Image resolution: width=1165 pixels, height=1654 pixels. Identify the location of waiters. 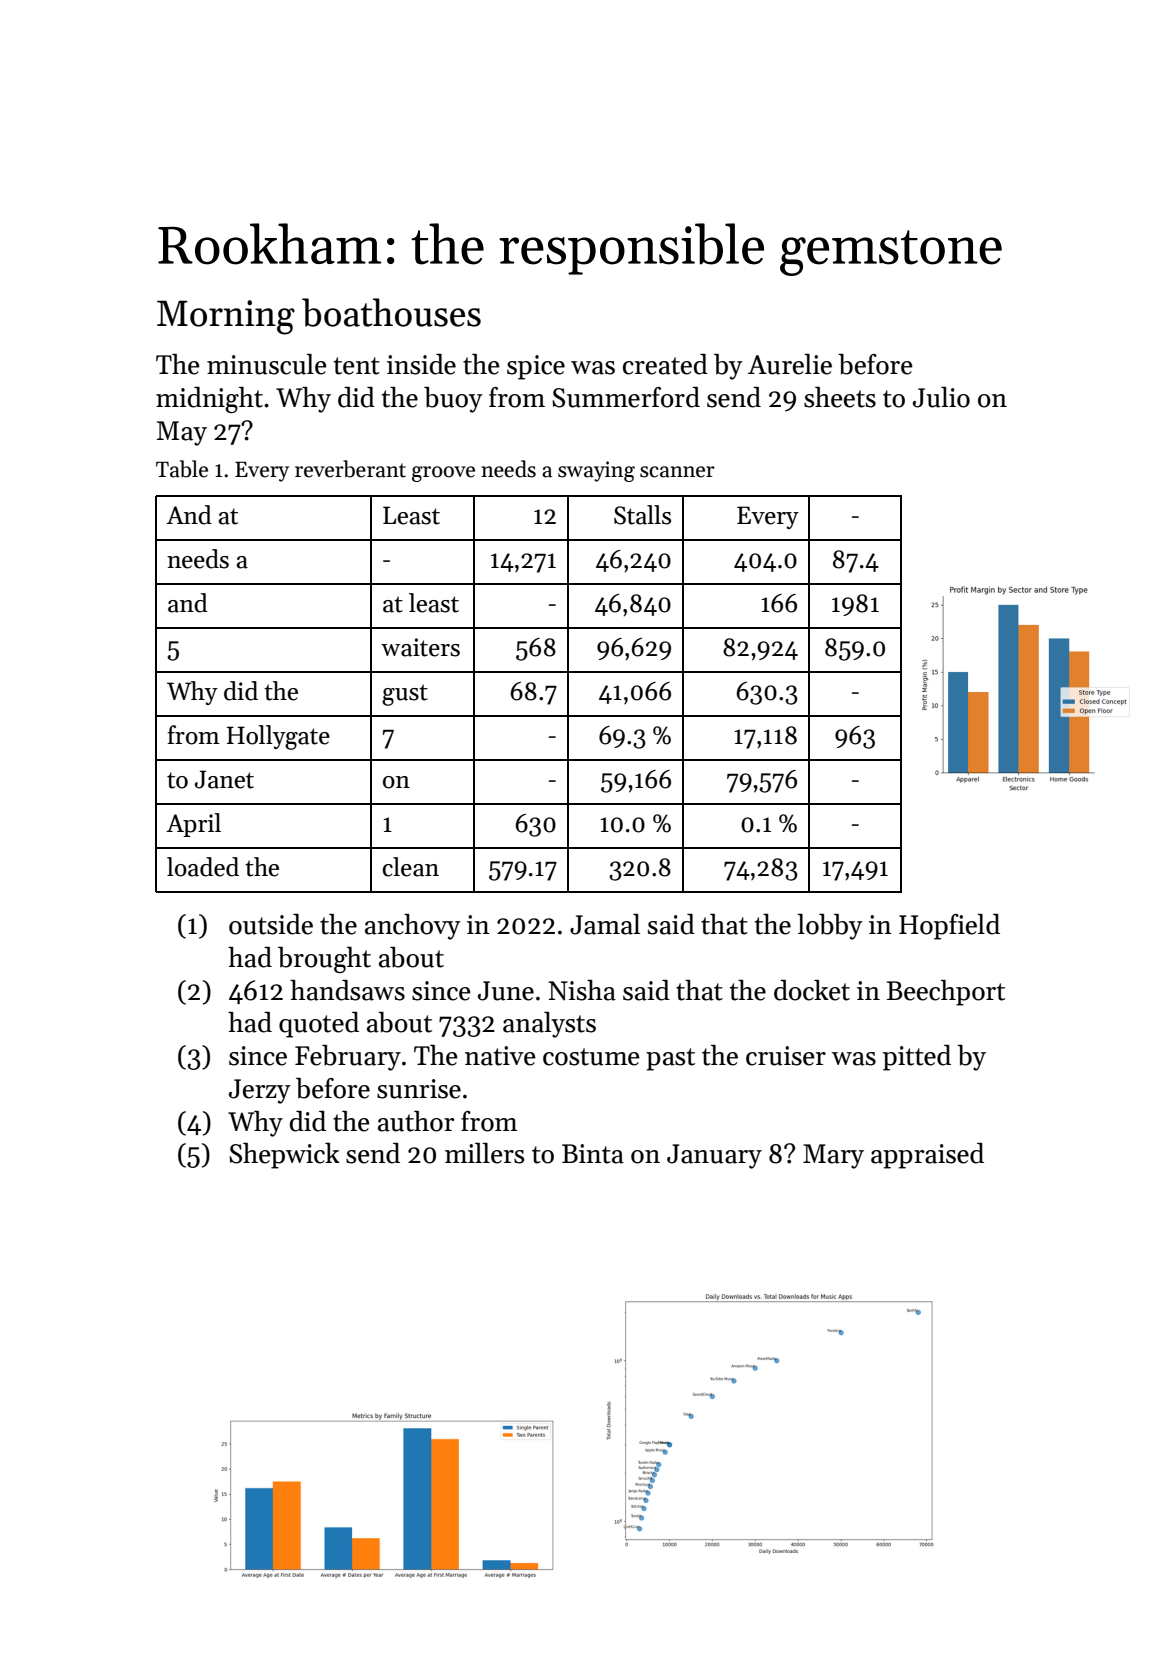
(420, 647).
